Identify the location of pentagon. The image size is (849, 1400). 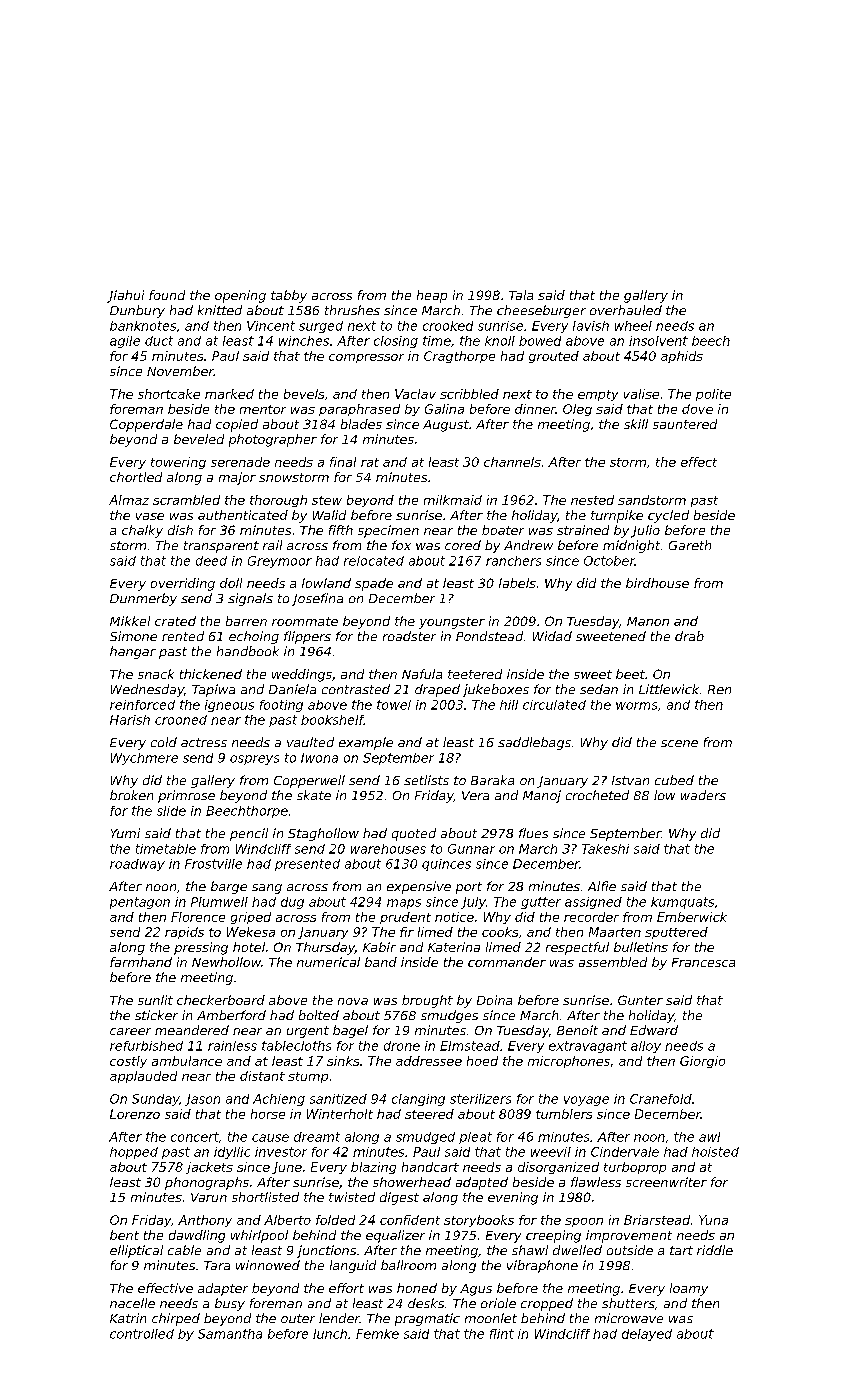
(140, 903).
